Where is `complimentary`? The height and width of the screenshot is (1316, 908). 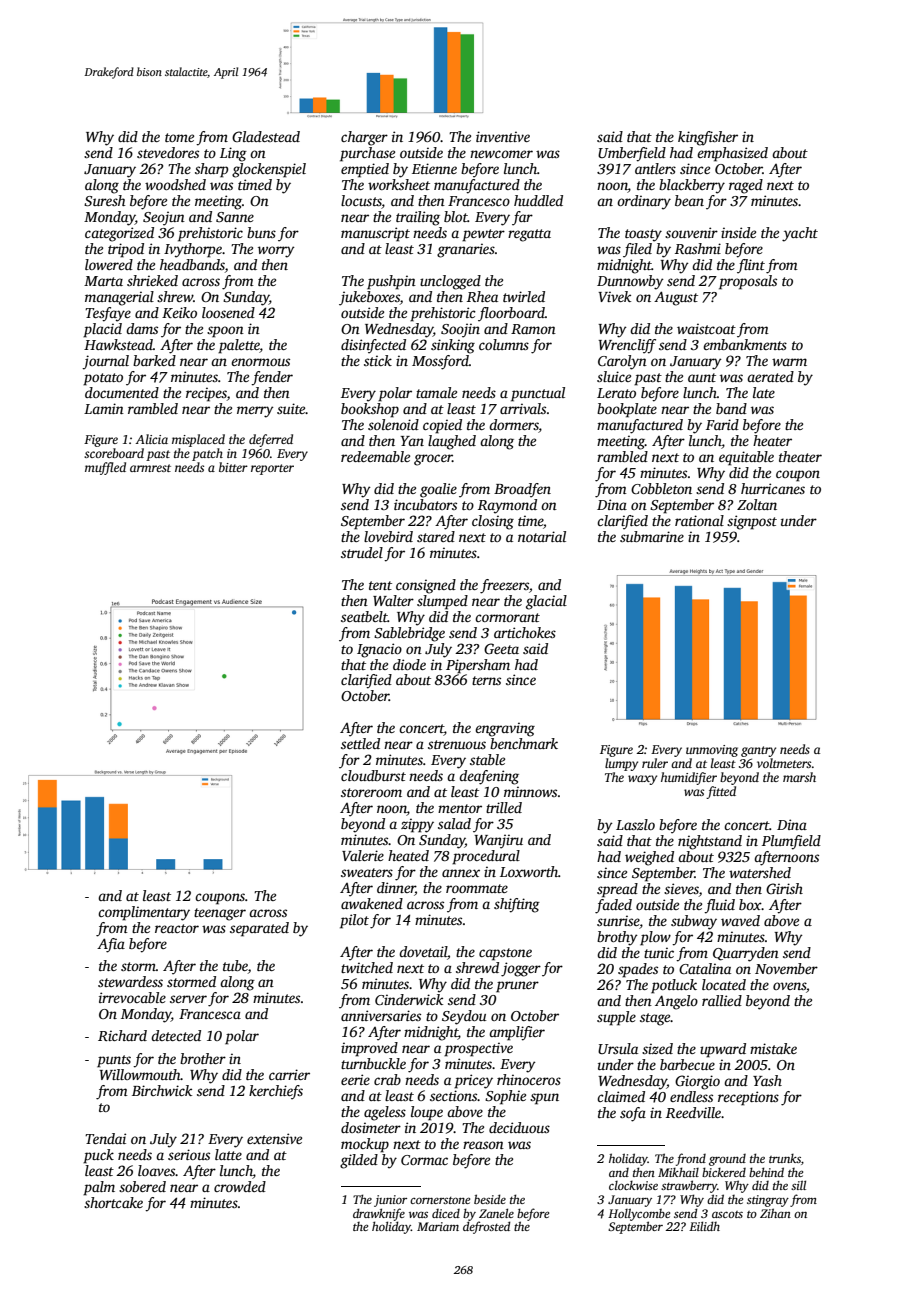
complimentary is located at coordinates (144, 913).
